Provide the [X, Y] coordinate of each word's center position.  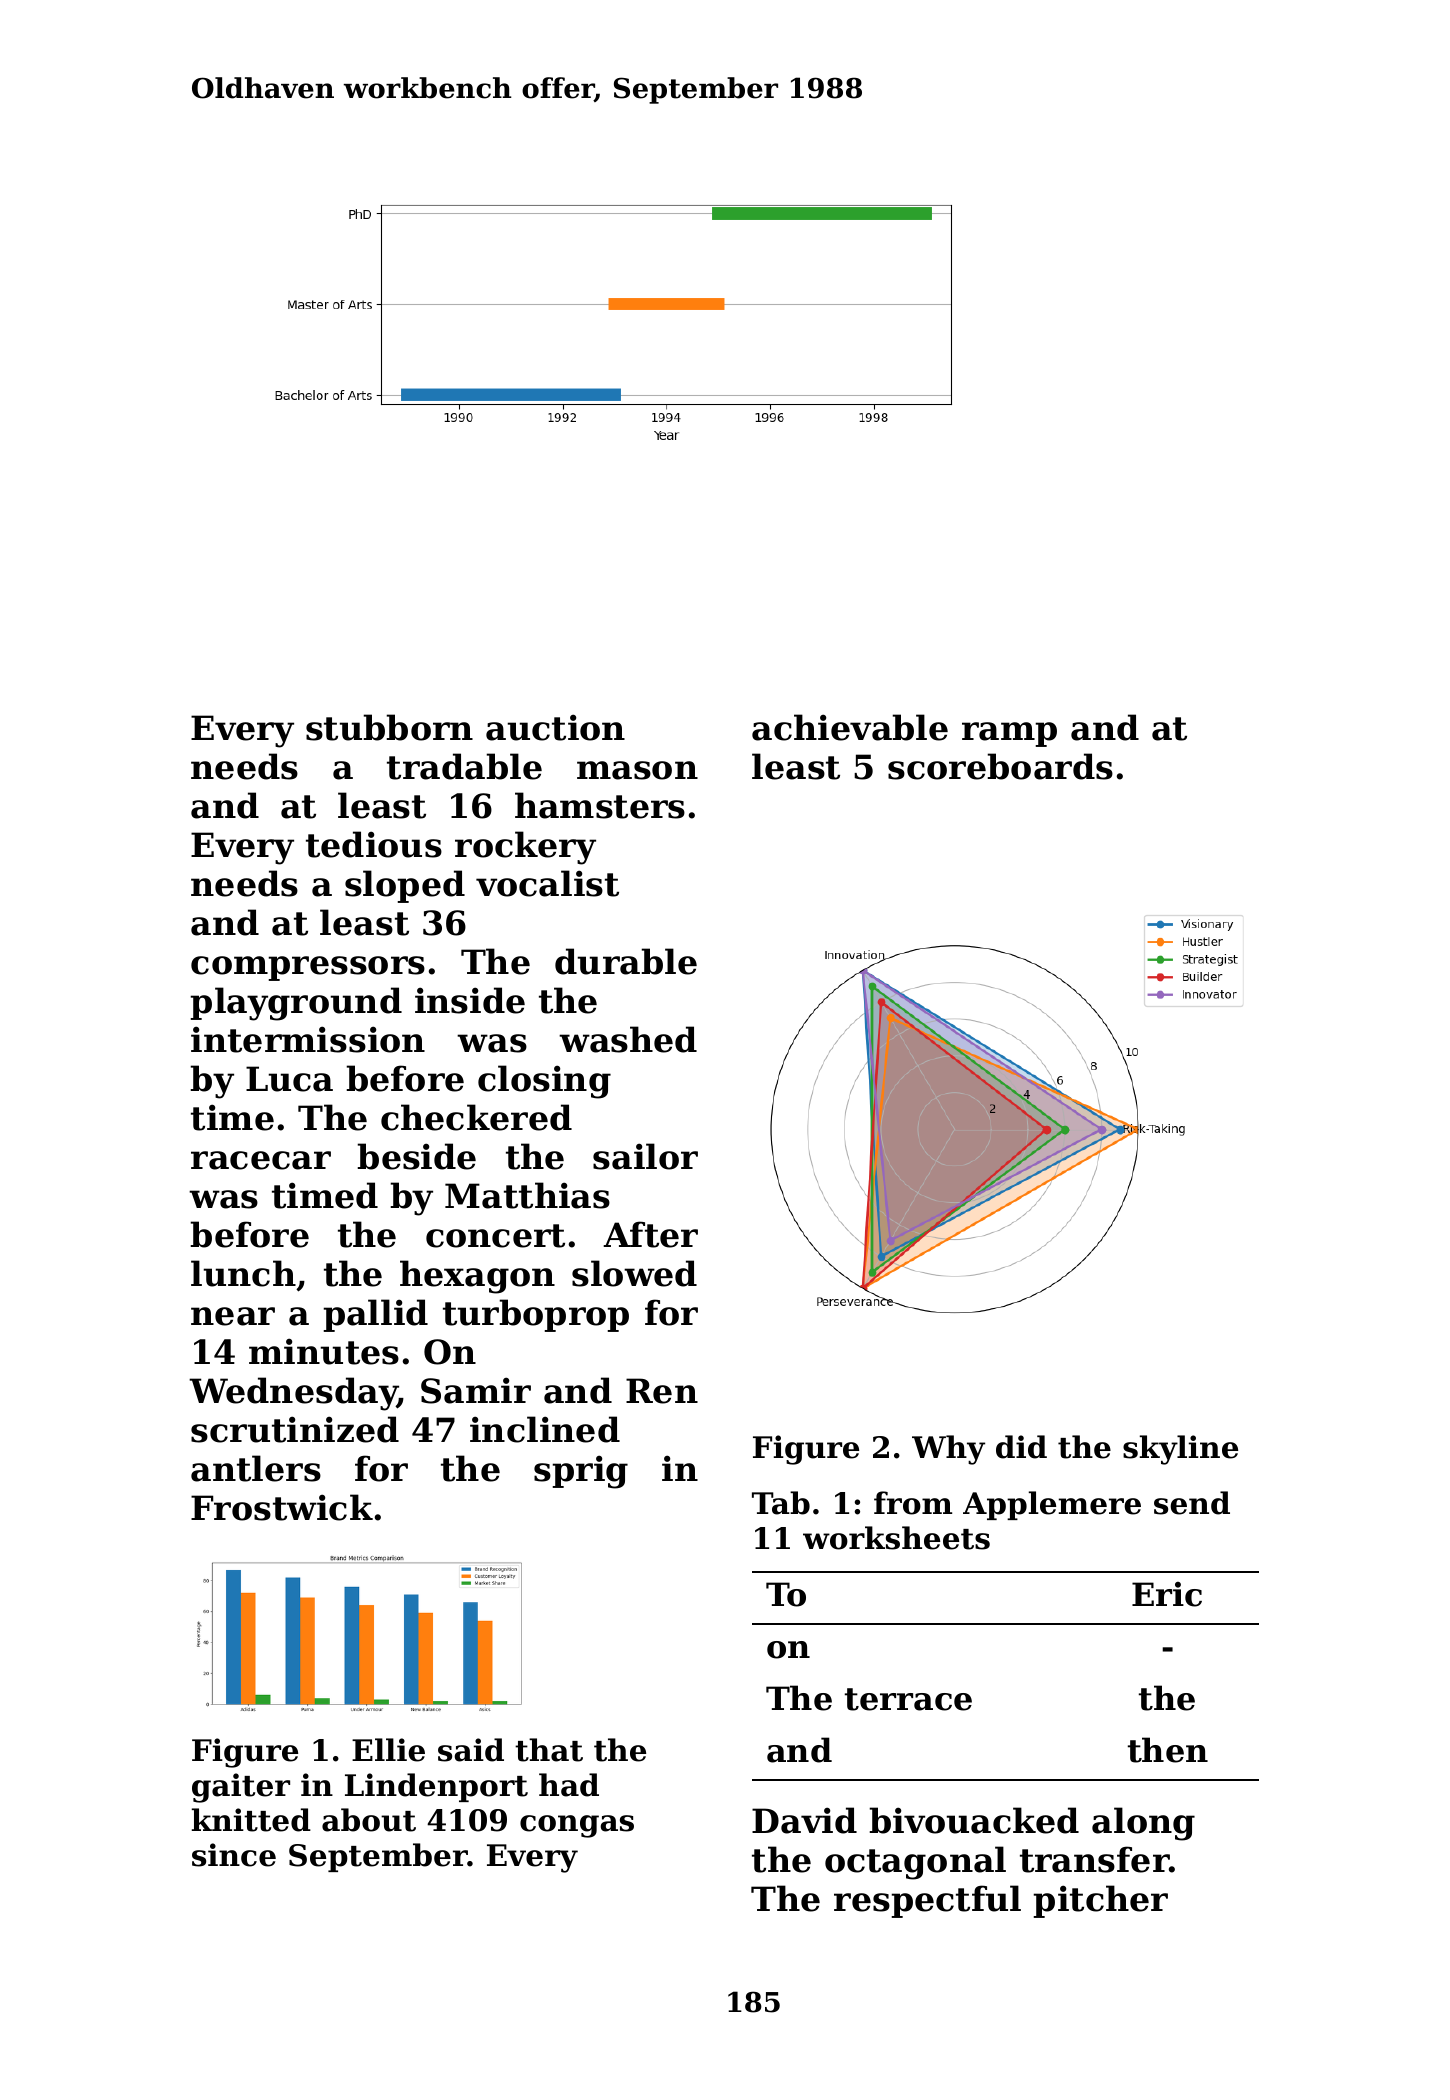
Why [948, 1450]
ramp [1009, 734]
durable [626, 961]
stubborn [389, 727]
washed [628, 1039]
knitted [251, 1820]
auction [555, 727]
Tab [781, 1503]
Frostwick [282, 1507]
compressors [308, 968]
